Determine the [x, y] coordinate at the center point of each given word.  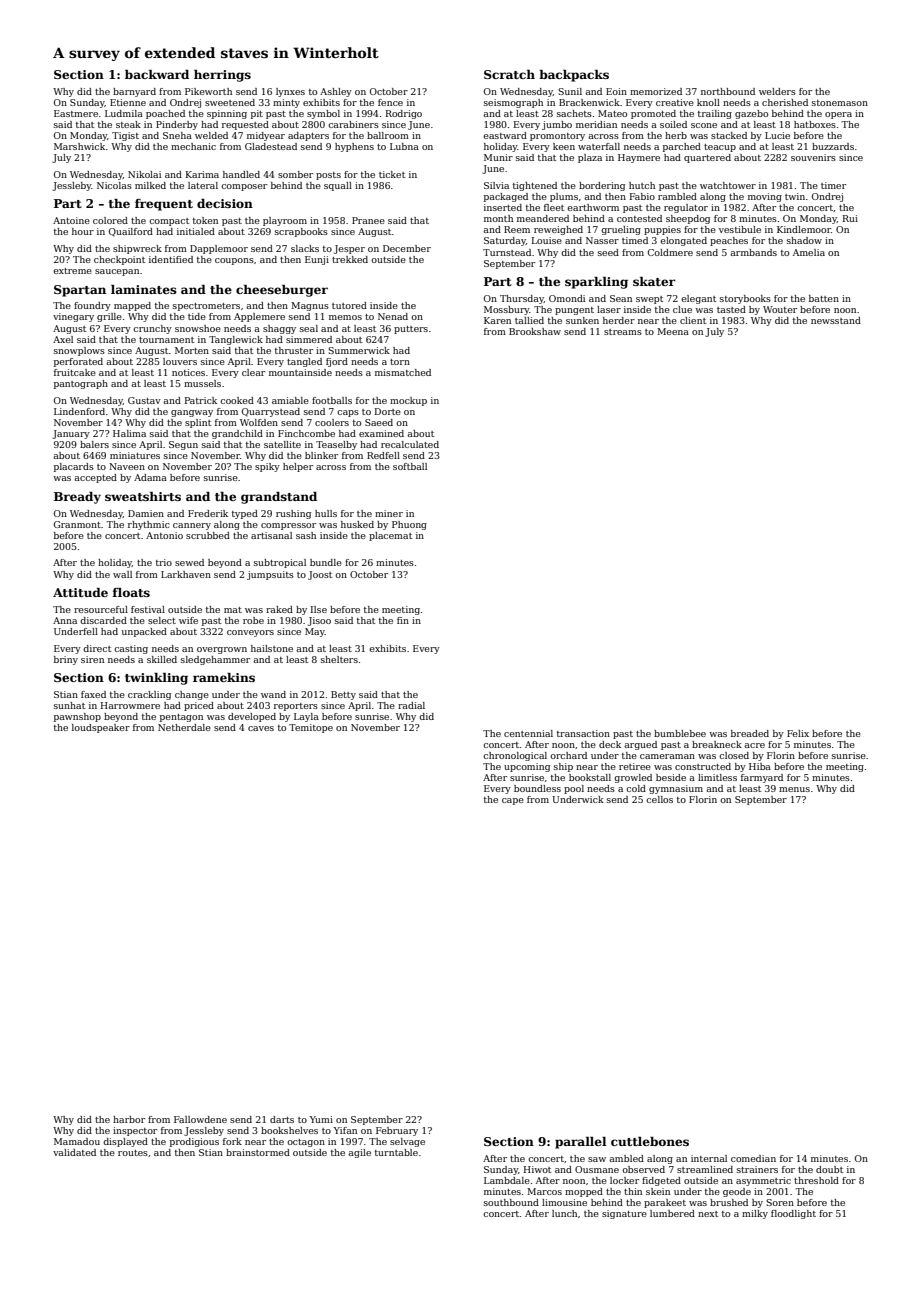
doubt [829, 1169]
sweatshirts [143, 496]
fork [232, 1141]
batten [824, 298]
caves [261, 728]
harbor [129, 1119]
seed [608, 252]
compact [169, 222]
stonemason [840, 103]
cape [513, 801]
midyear [266, 136]
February [397, 1131]
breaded [750, 733]
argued [640, 745]
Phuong [409, 525]
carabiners [353, 124]
